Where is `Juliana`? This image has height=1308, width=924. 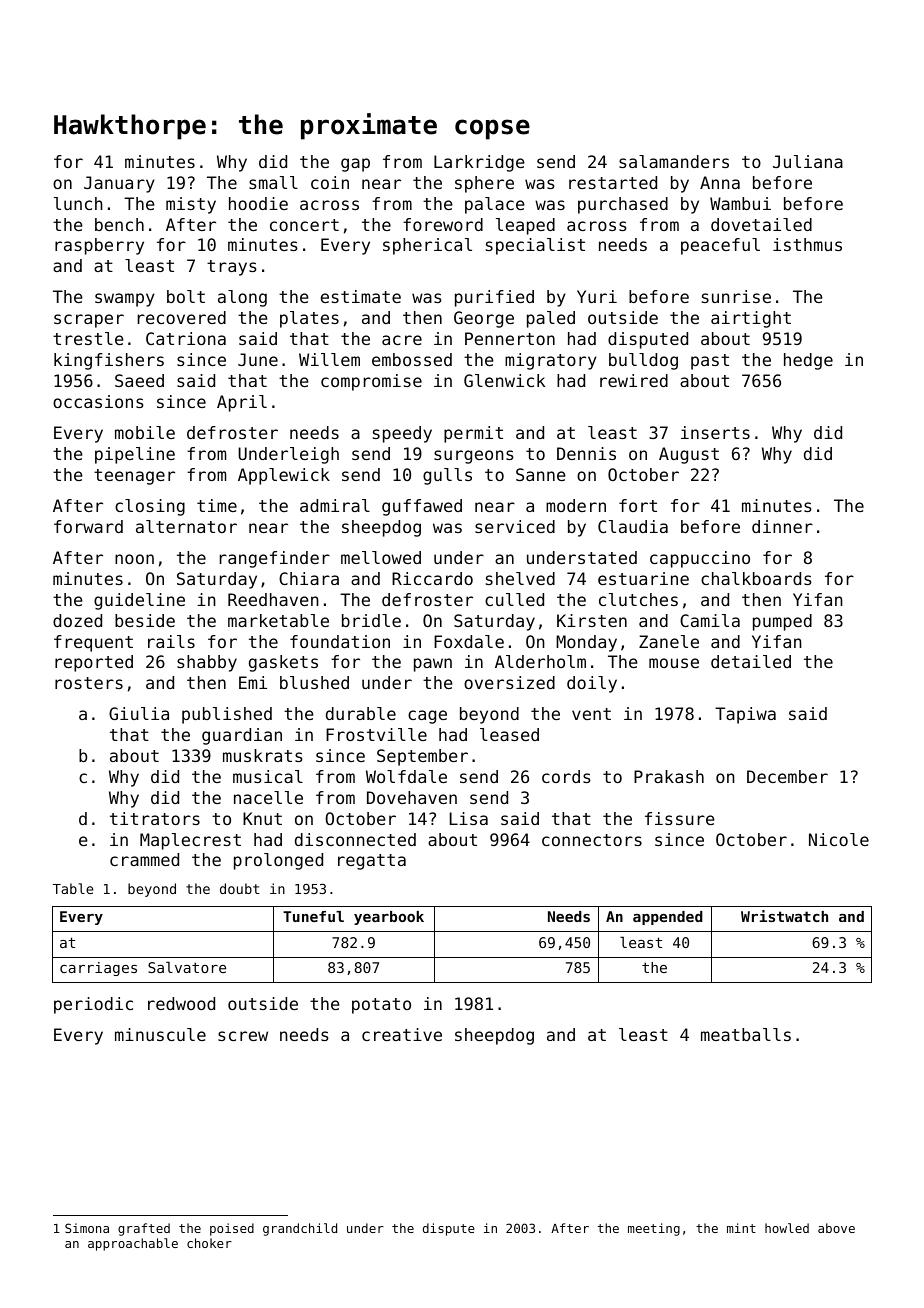
Juliana is located at coordinates (808, 161).
